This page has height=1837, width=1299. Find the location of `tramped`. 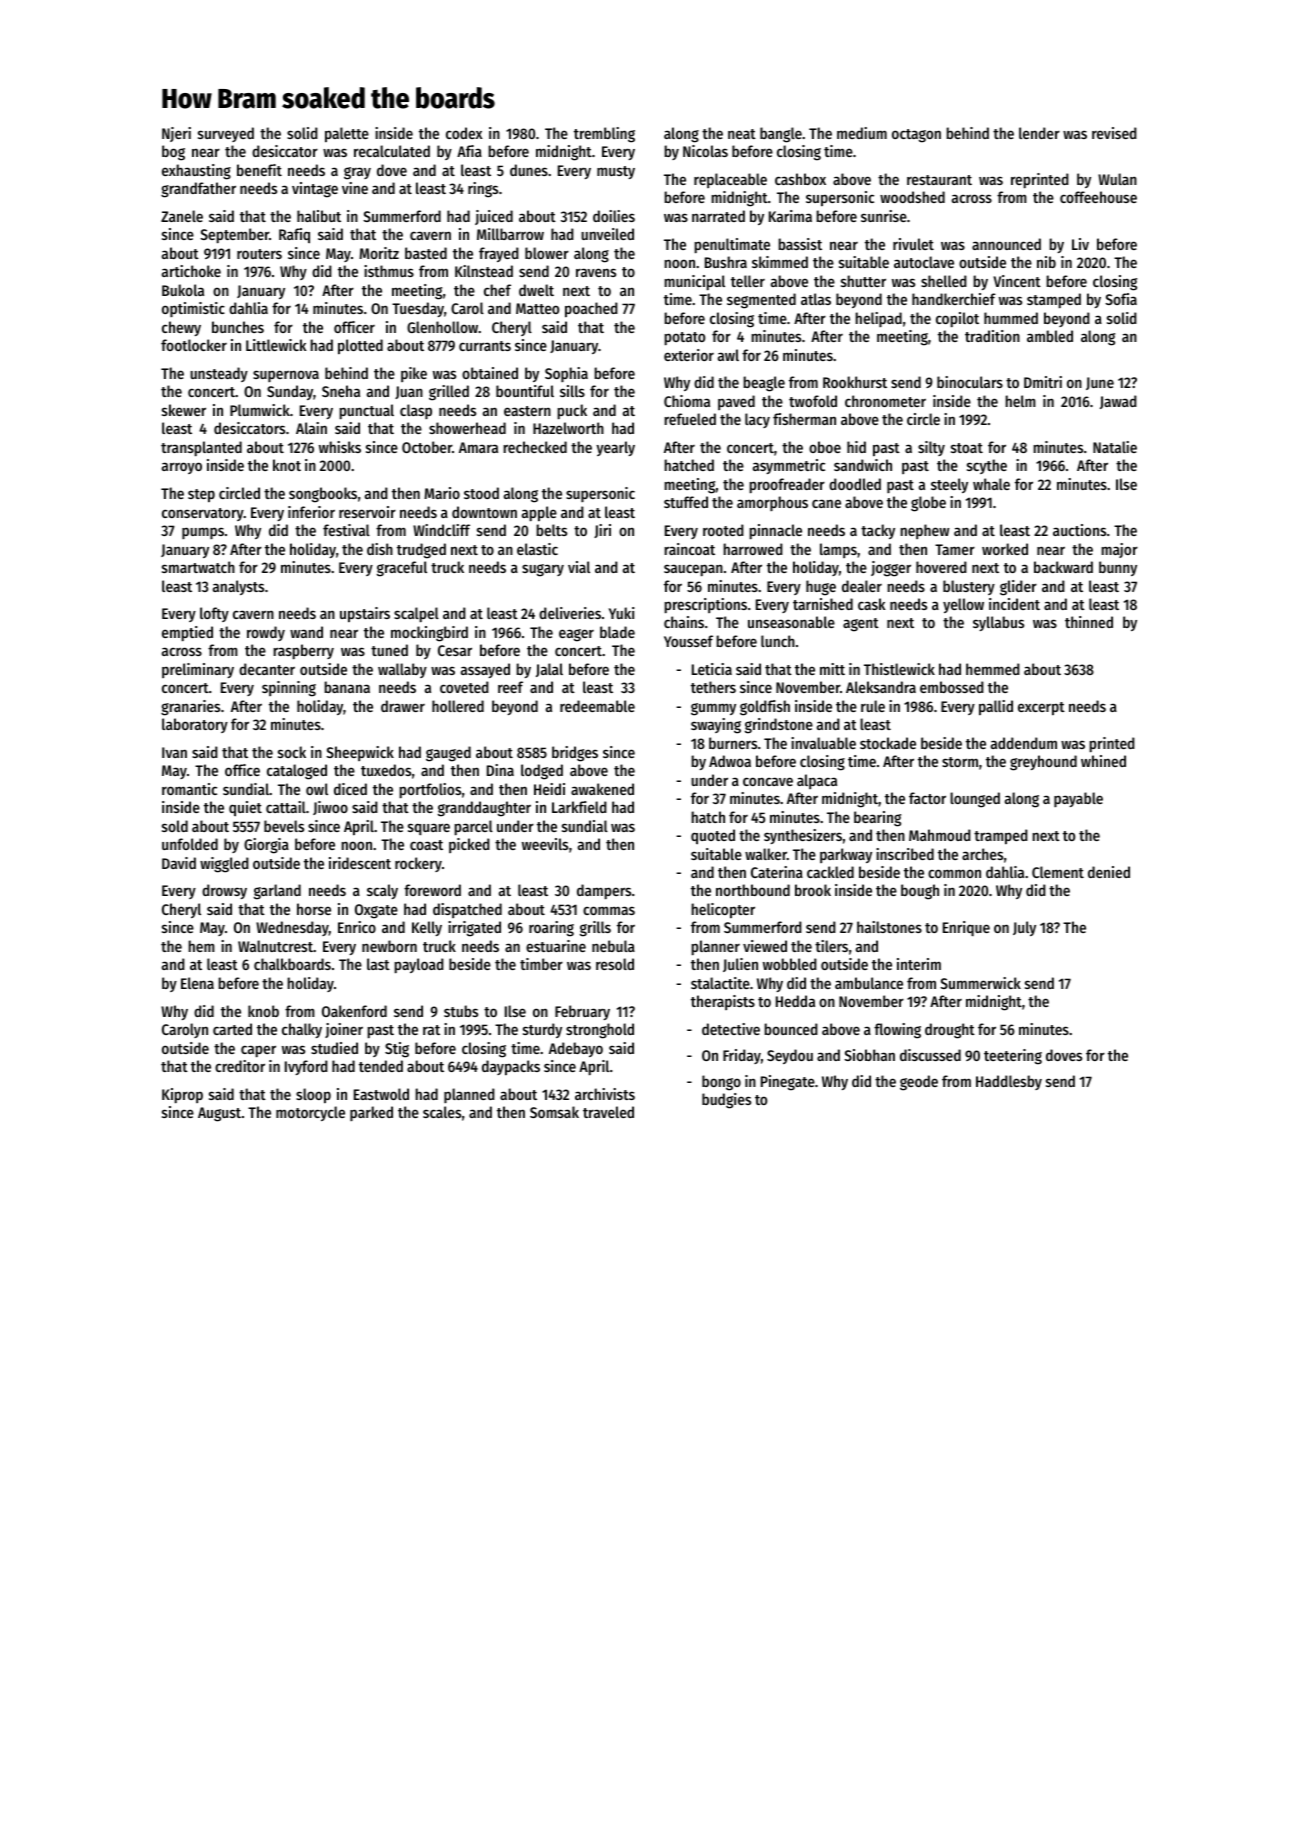

tramped is located at coordinates (1001, 837).
